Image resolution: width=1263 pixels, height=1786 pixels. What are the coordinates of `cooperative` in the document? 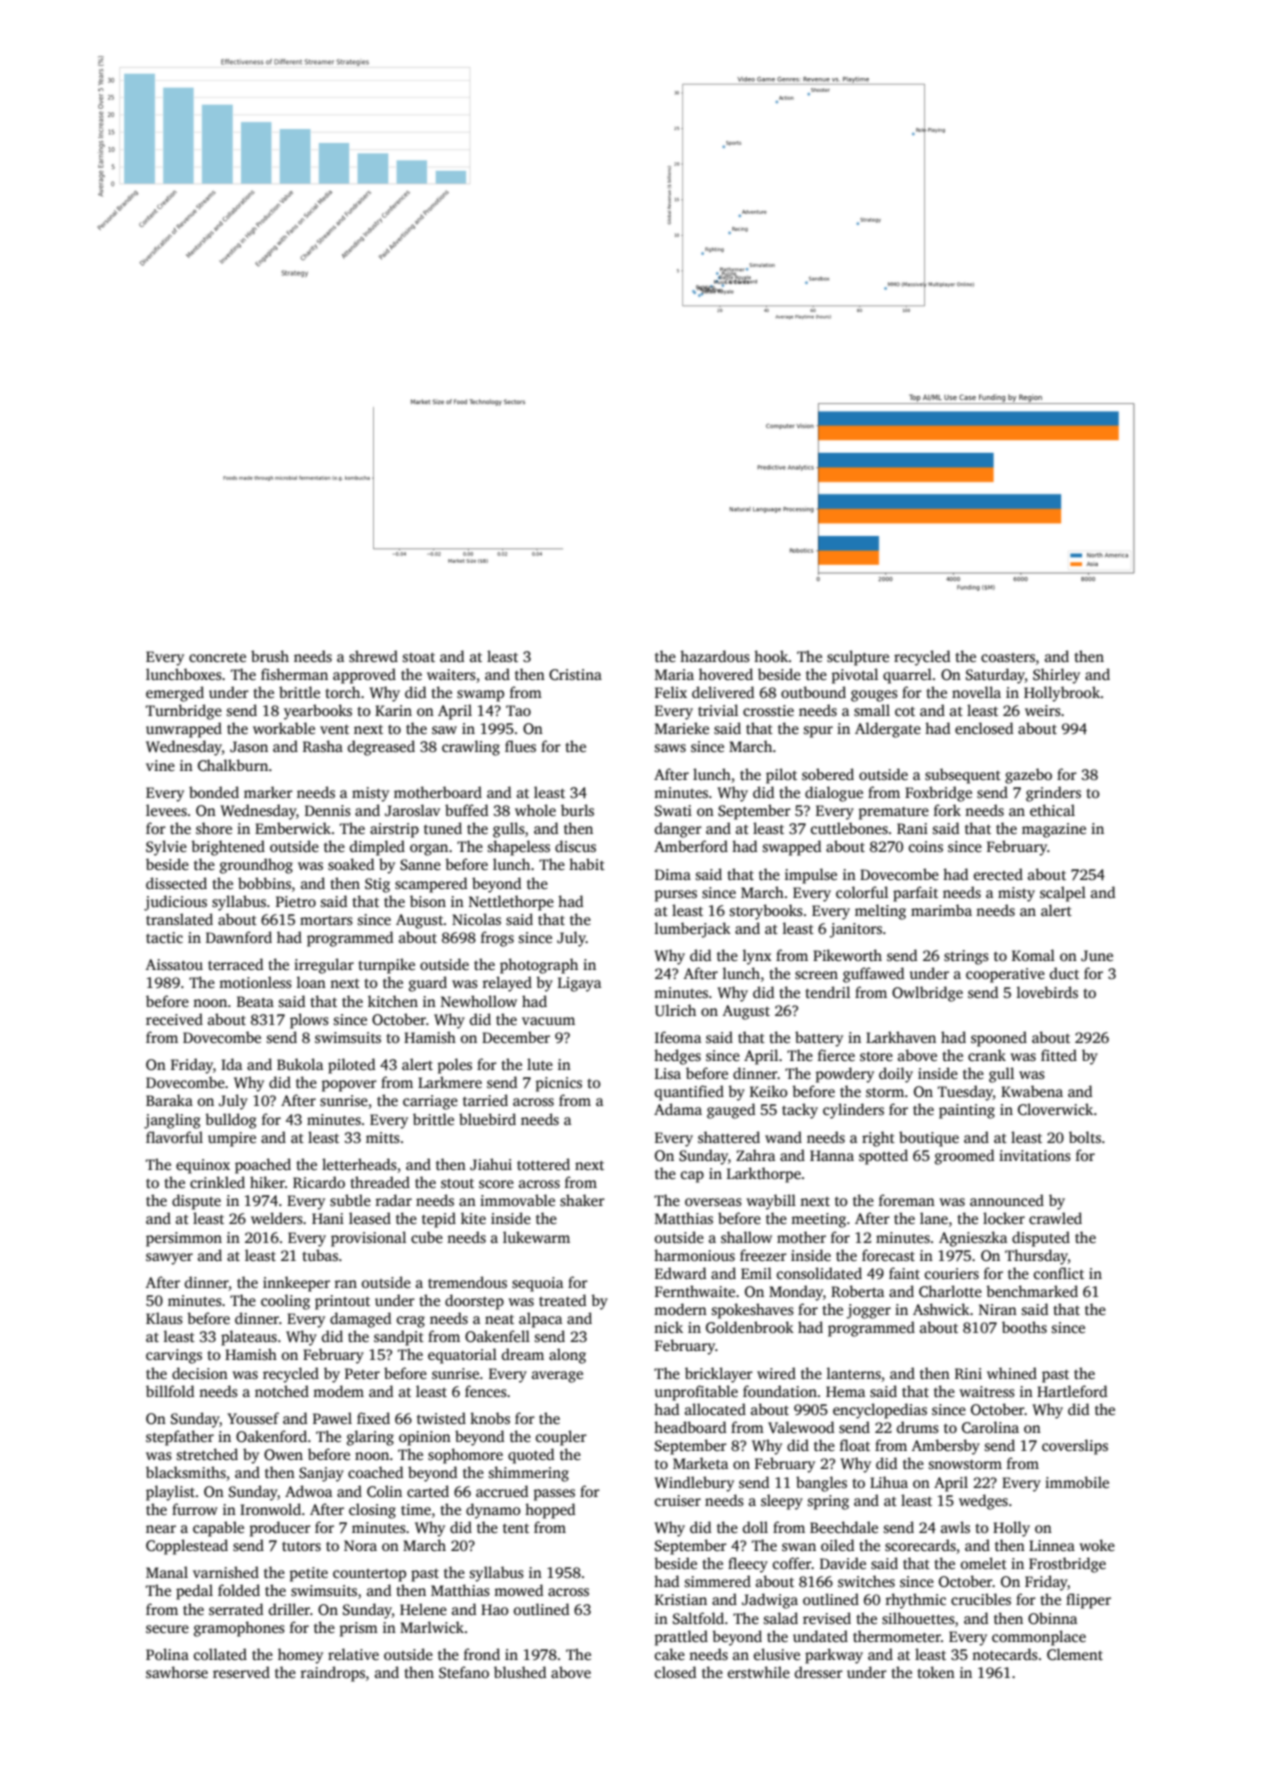 It's located at (1005, 975).
